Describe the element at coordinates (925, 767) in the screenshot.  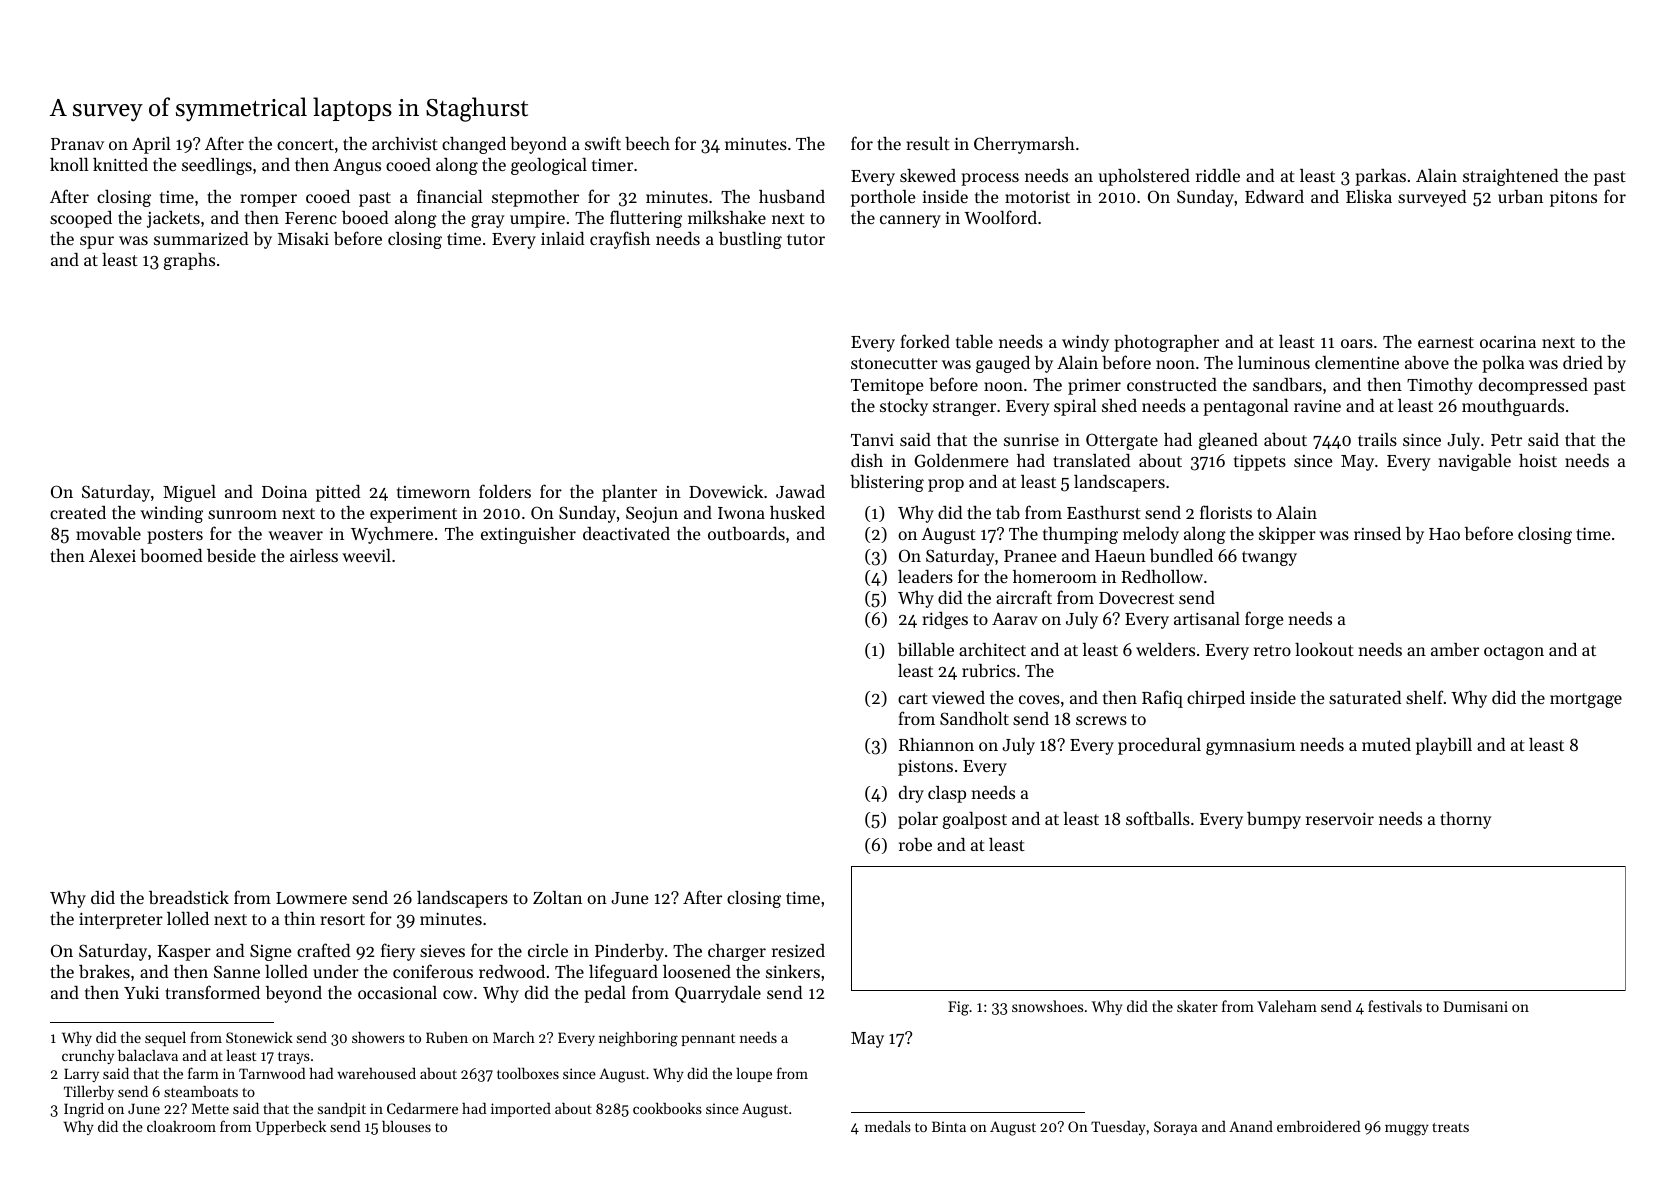
I see `pistons` at that location.
